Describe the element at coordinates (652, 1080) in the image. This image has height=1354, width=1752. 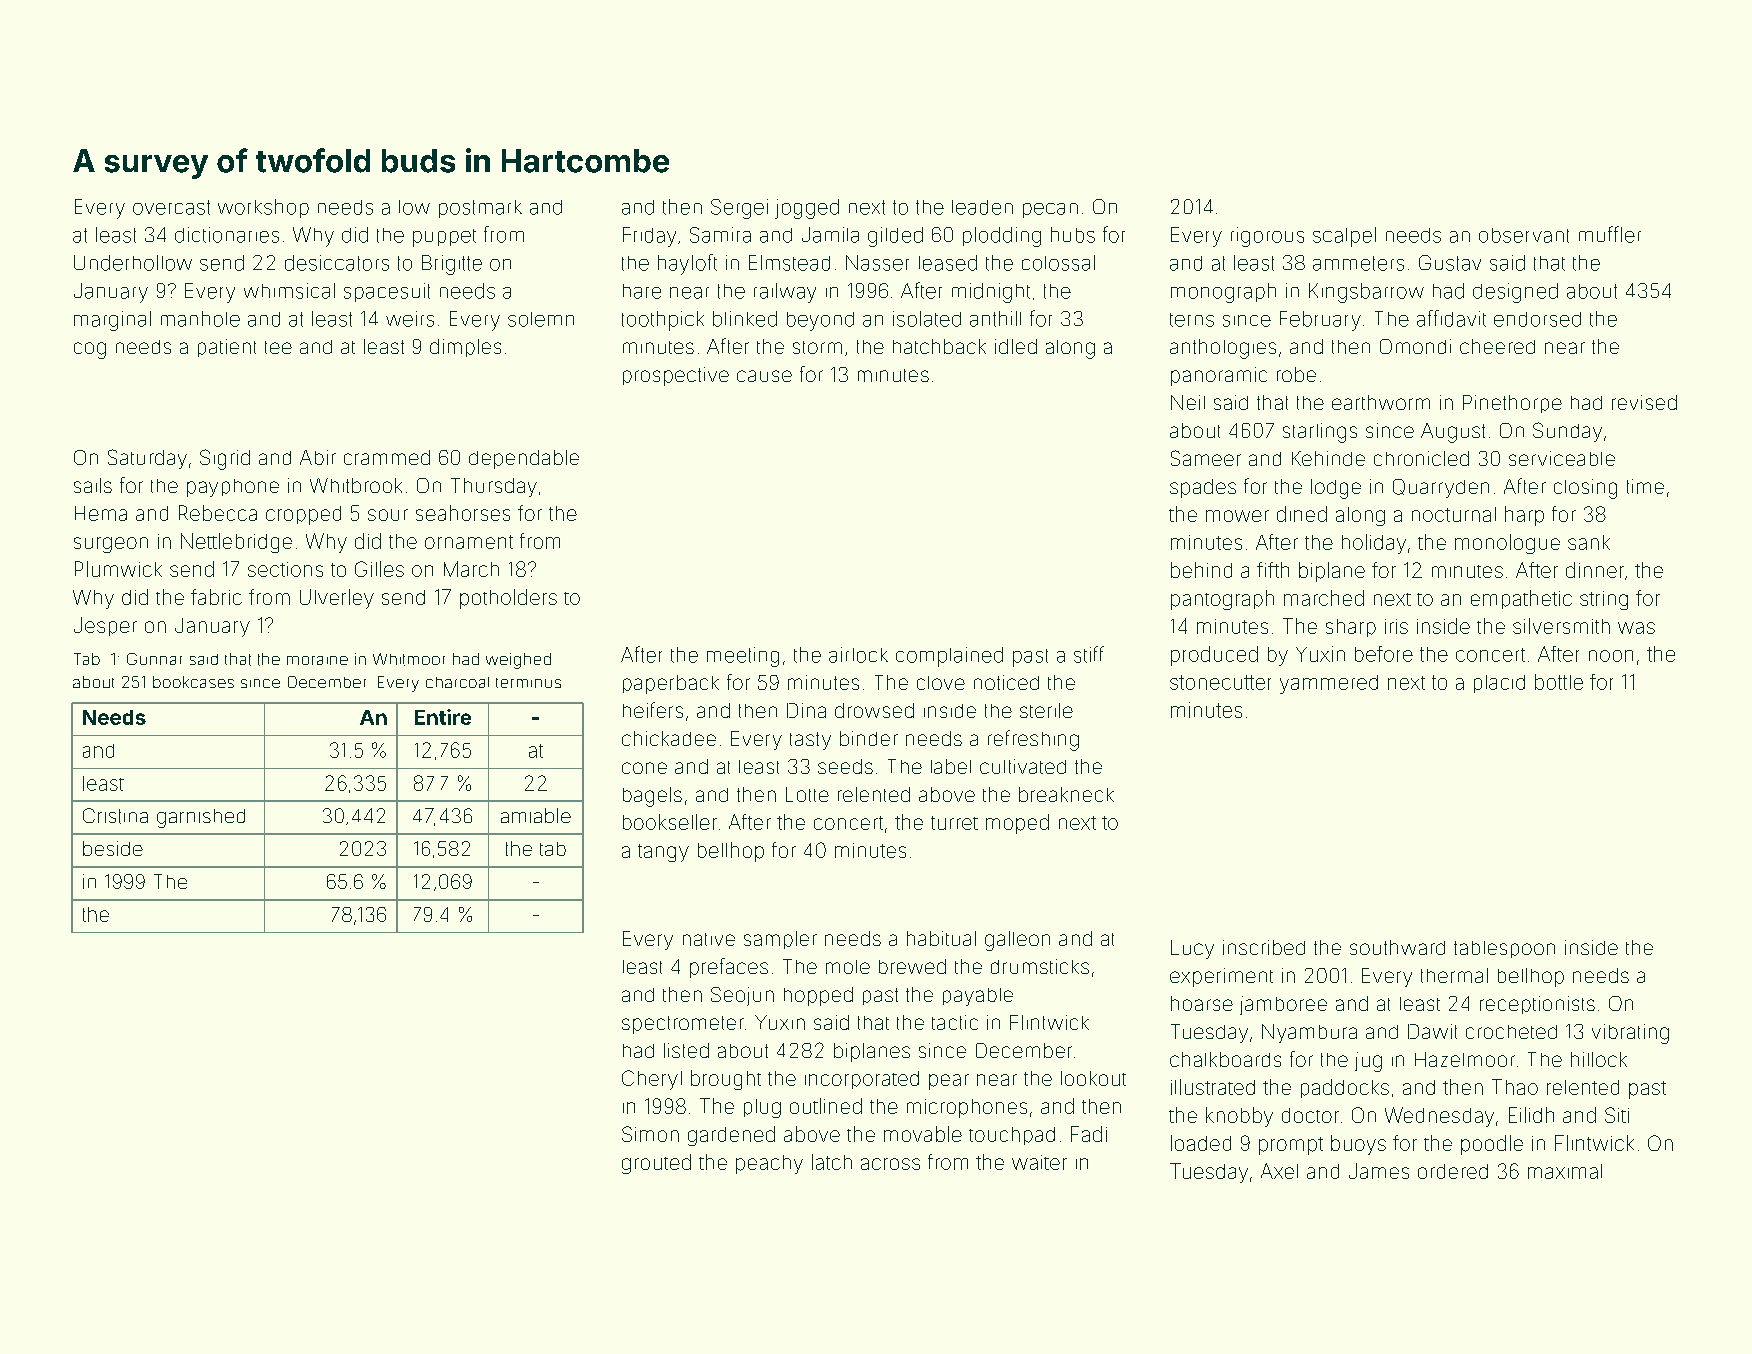
I see `Cheryl` at that location.
